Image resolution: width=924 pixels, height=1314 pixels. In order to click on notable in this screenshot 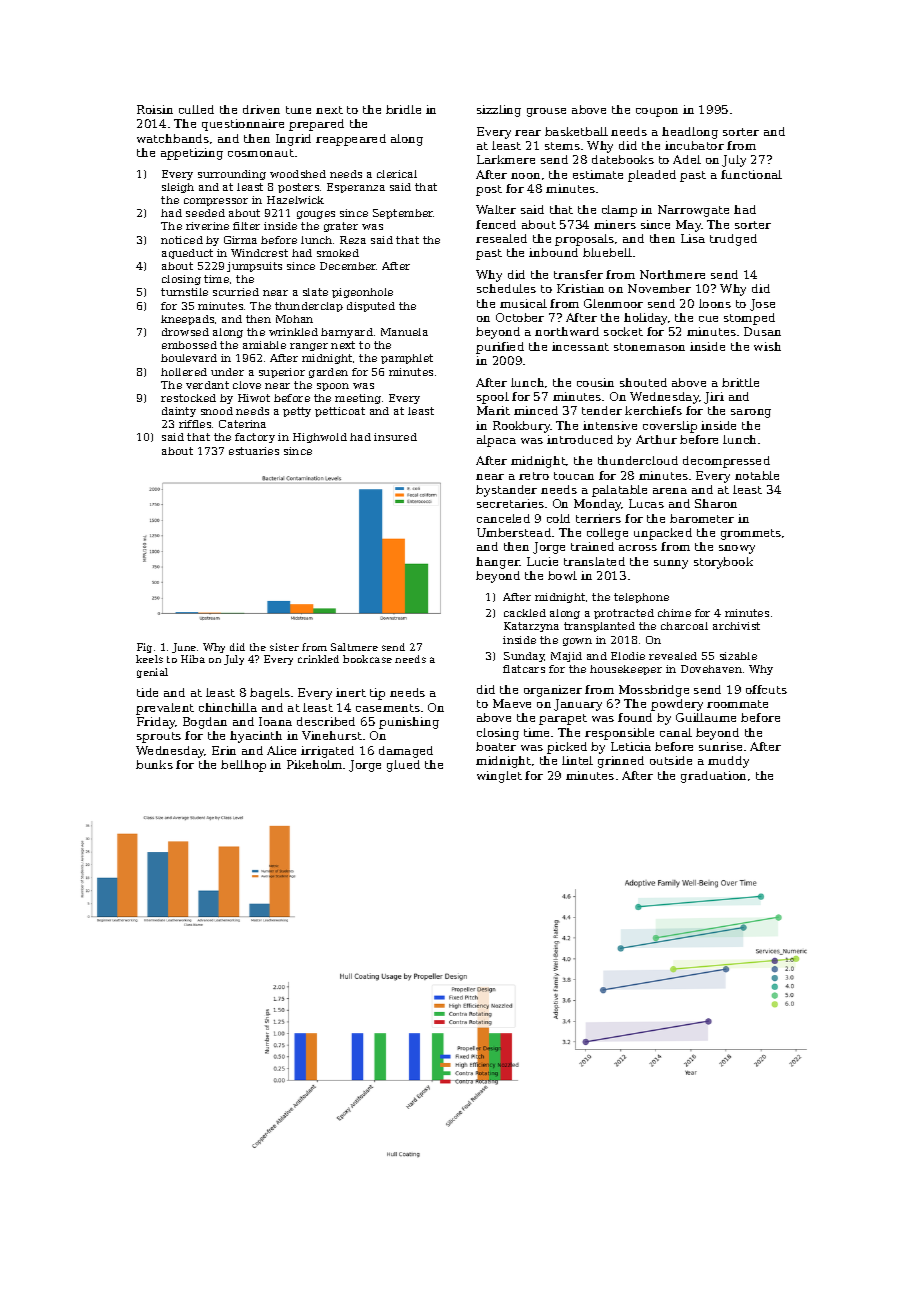, I will do `click(757, 475)`.
